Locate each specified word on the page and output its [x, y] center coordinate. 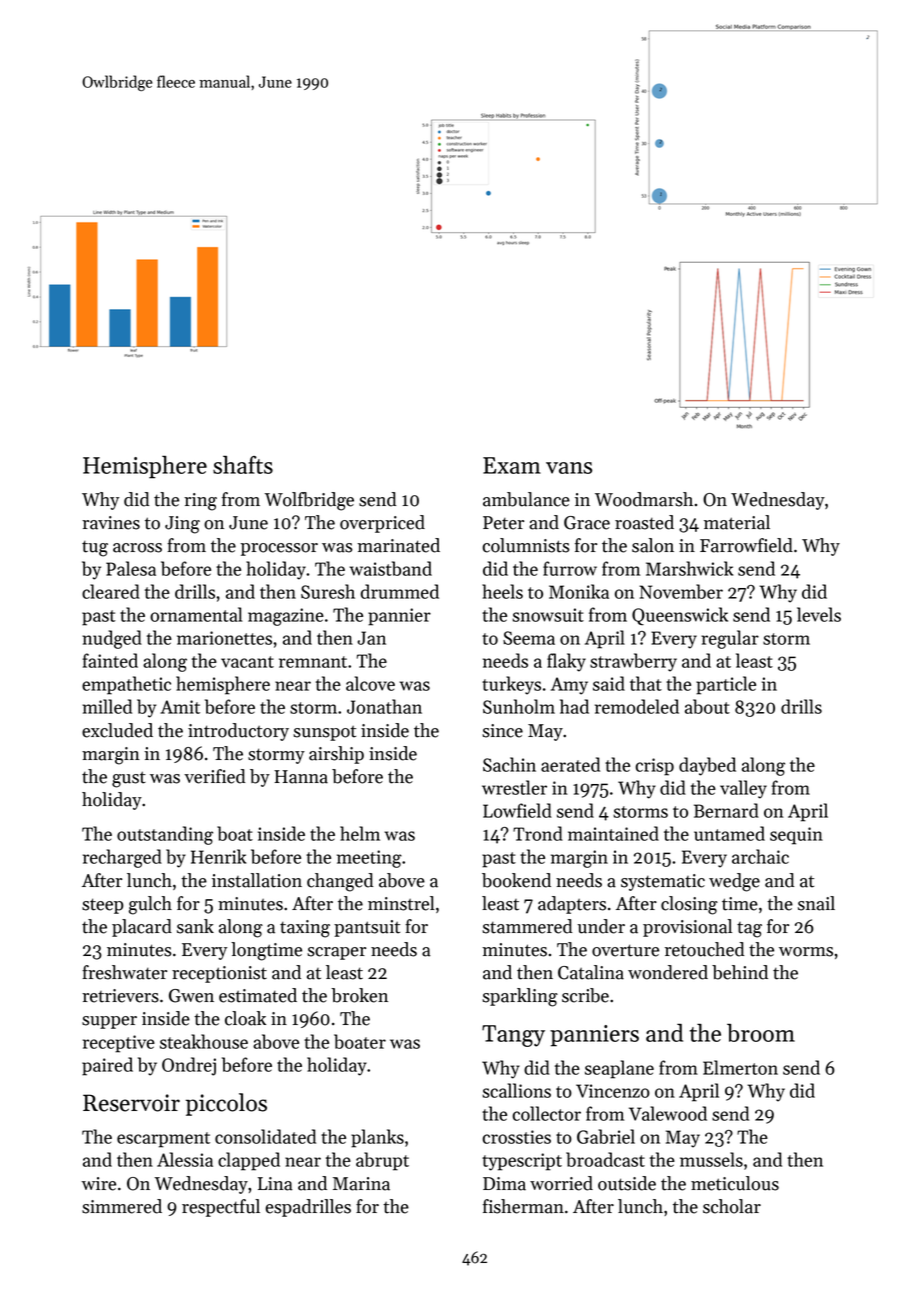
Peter [503, 523]
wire [99, 1184]
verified [214, 776]
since [502, 731]
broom [761, 1033]
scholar [732, 1206]
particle [726, 685]
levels [819, 614]
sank [195, 926]
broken [359, 995]
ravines [111, 523]
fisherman [523, 1206]
